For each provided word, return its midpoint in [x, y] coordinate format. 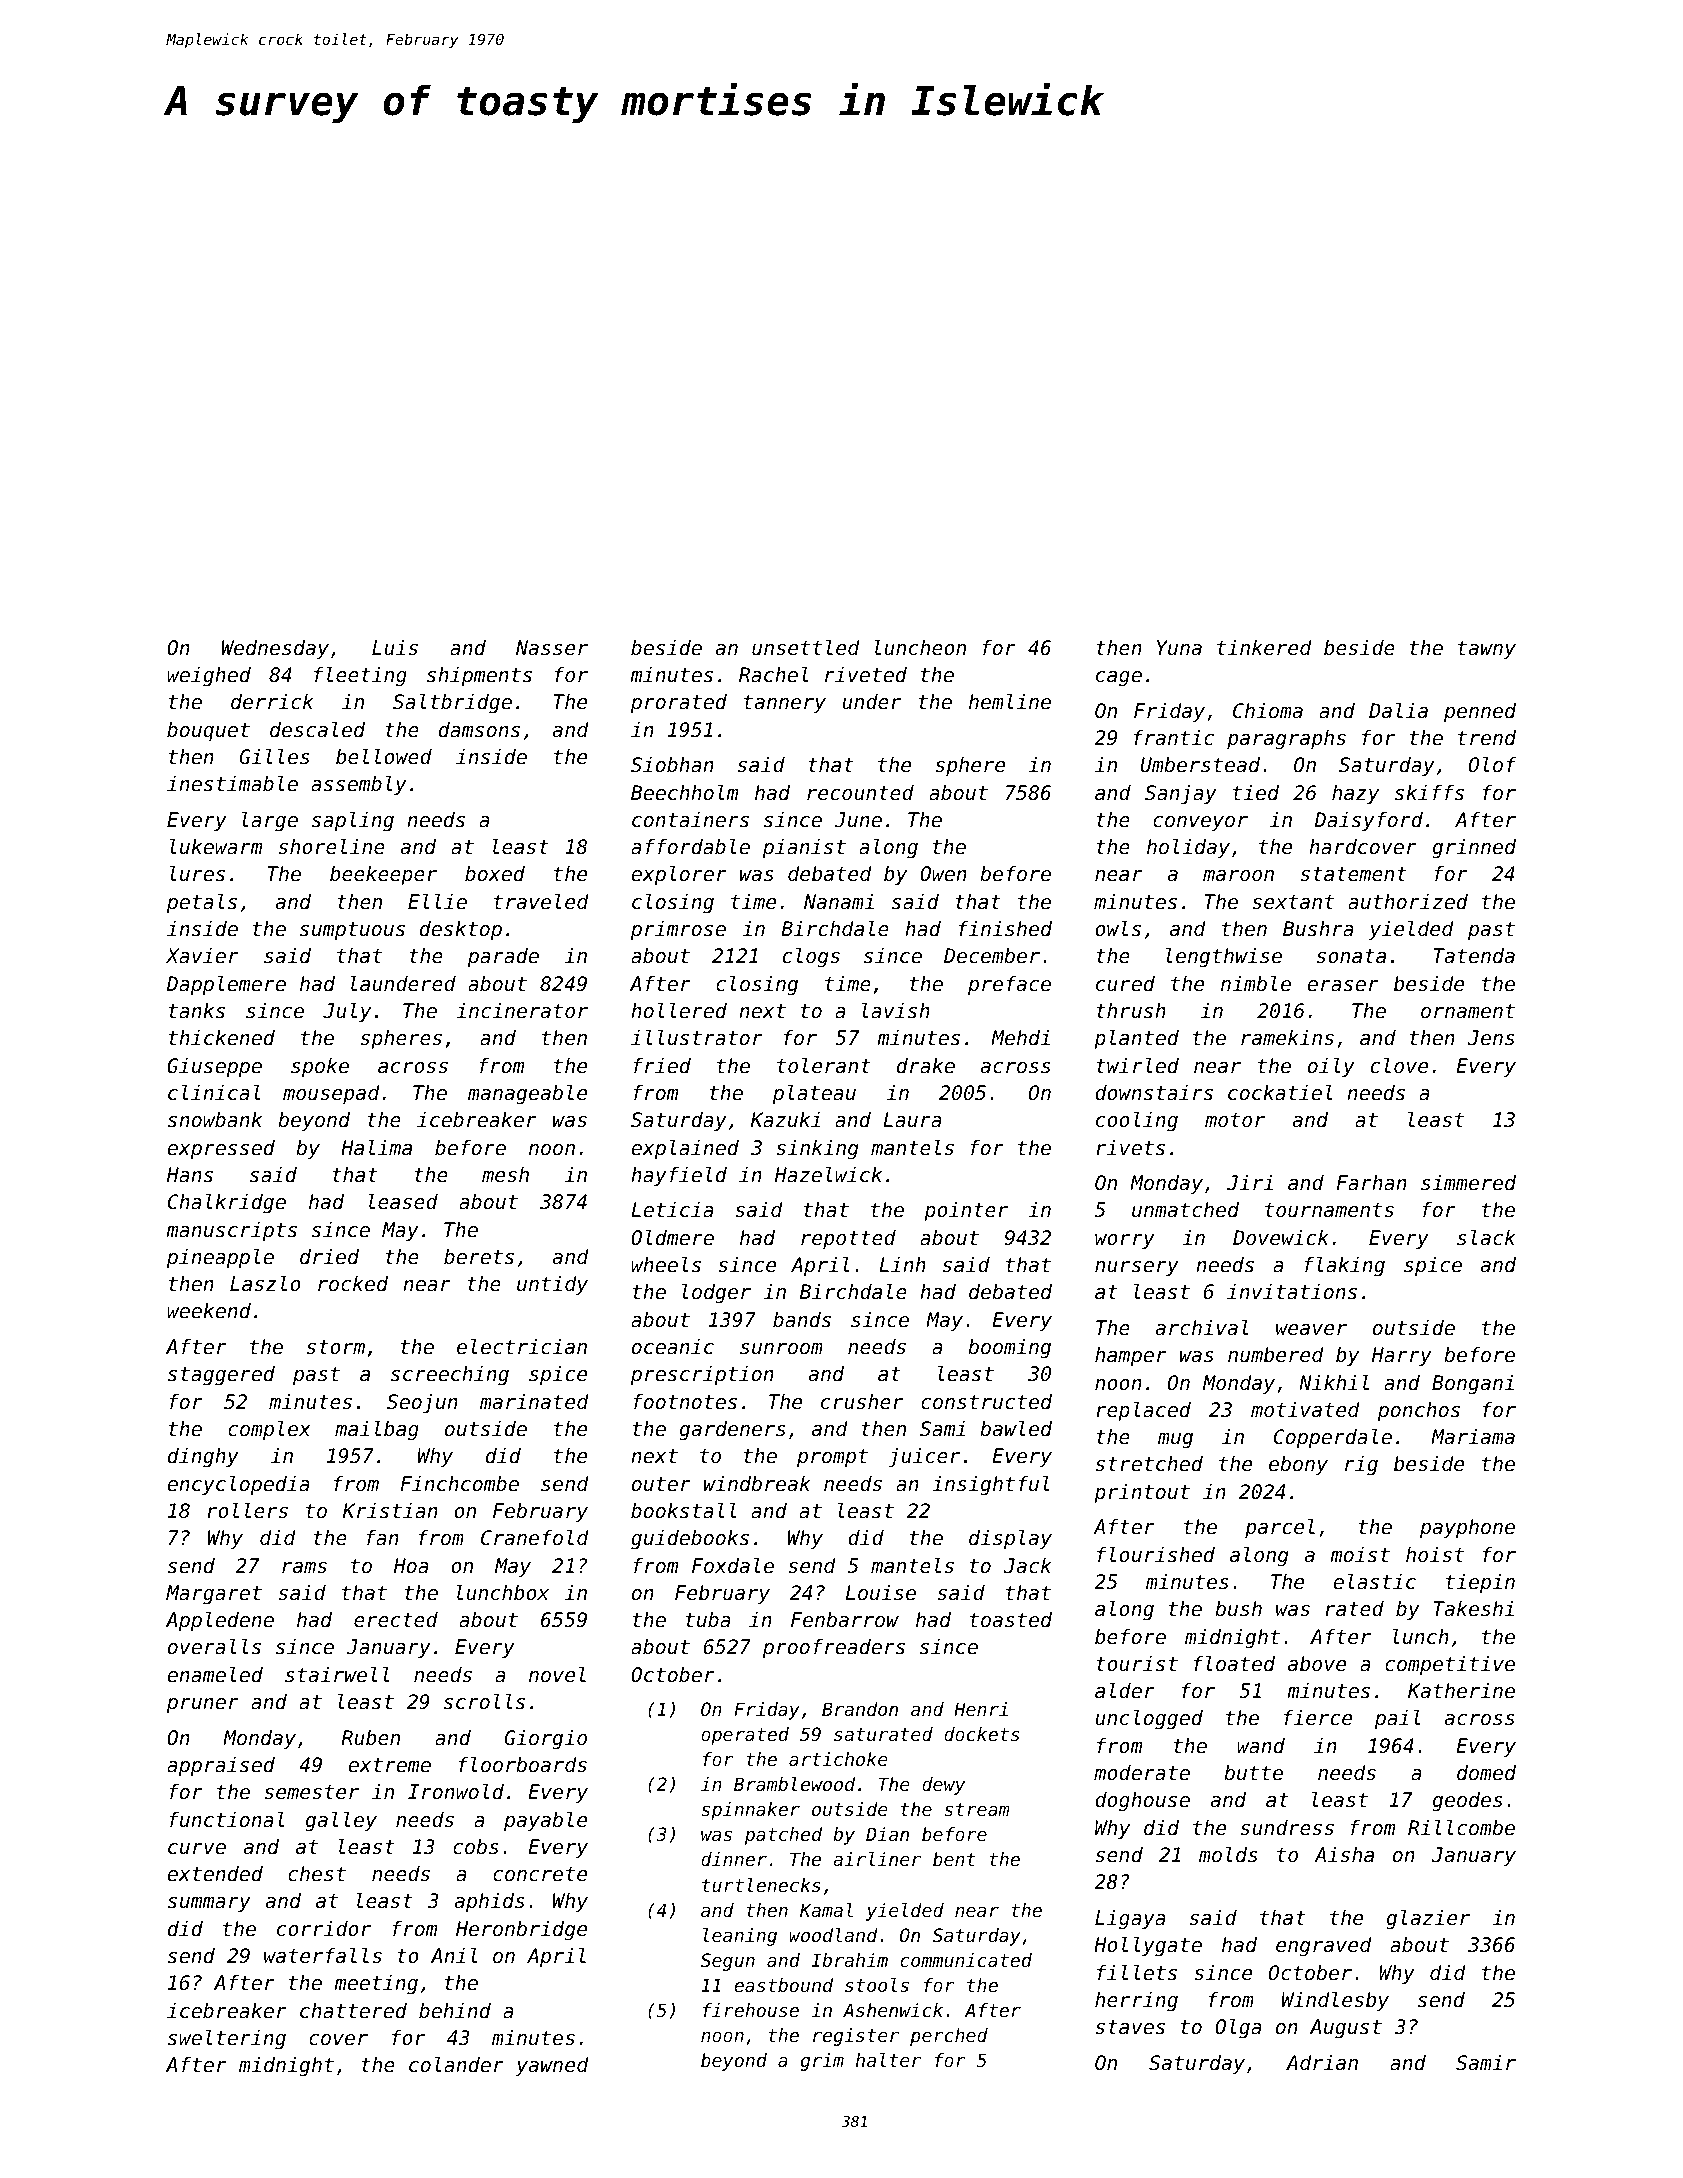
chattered [353, 2011]
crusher [862, 1402]
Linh [902, 1264]
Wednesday [275, 649]
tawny [1487, 650]
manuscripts [231, 1231]
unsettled [806, 647]
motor [1235, 1120]
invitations [1292, 1292]
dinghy [203, 1458]
